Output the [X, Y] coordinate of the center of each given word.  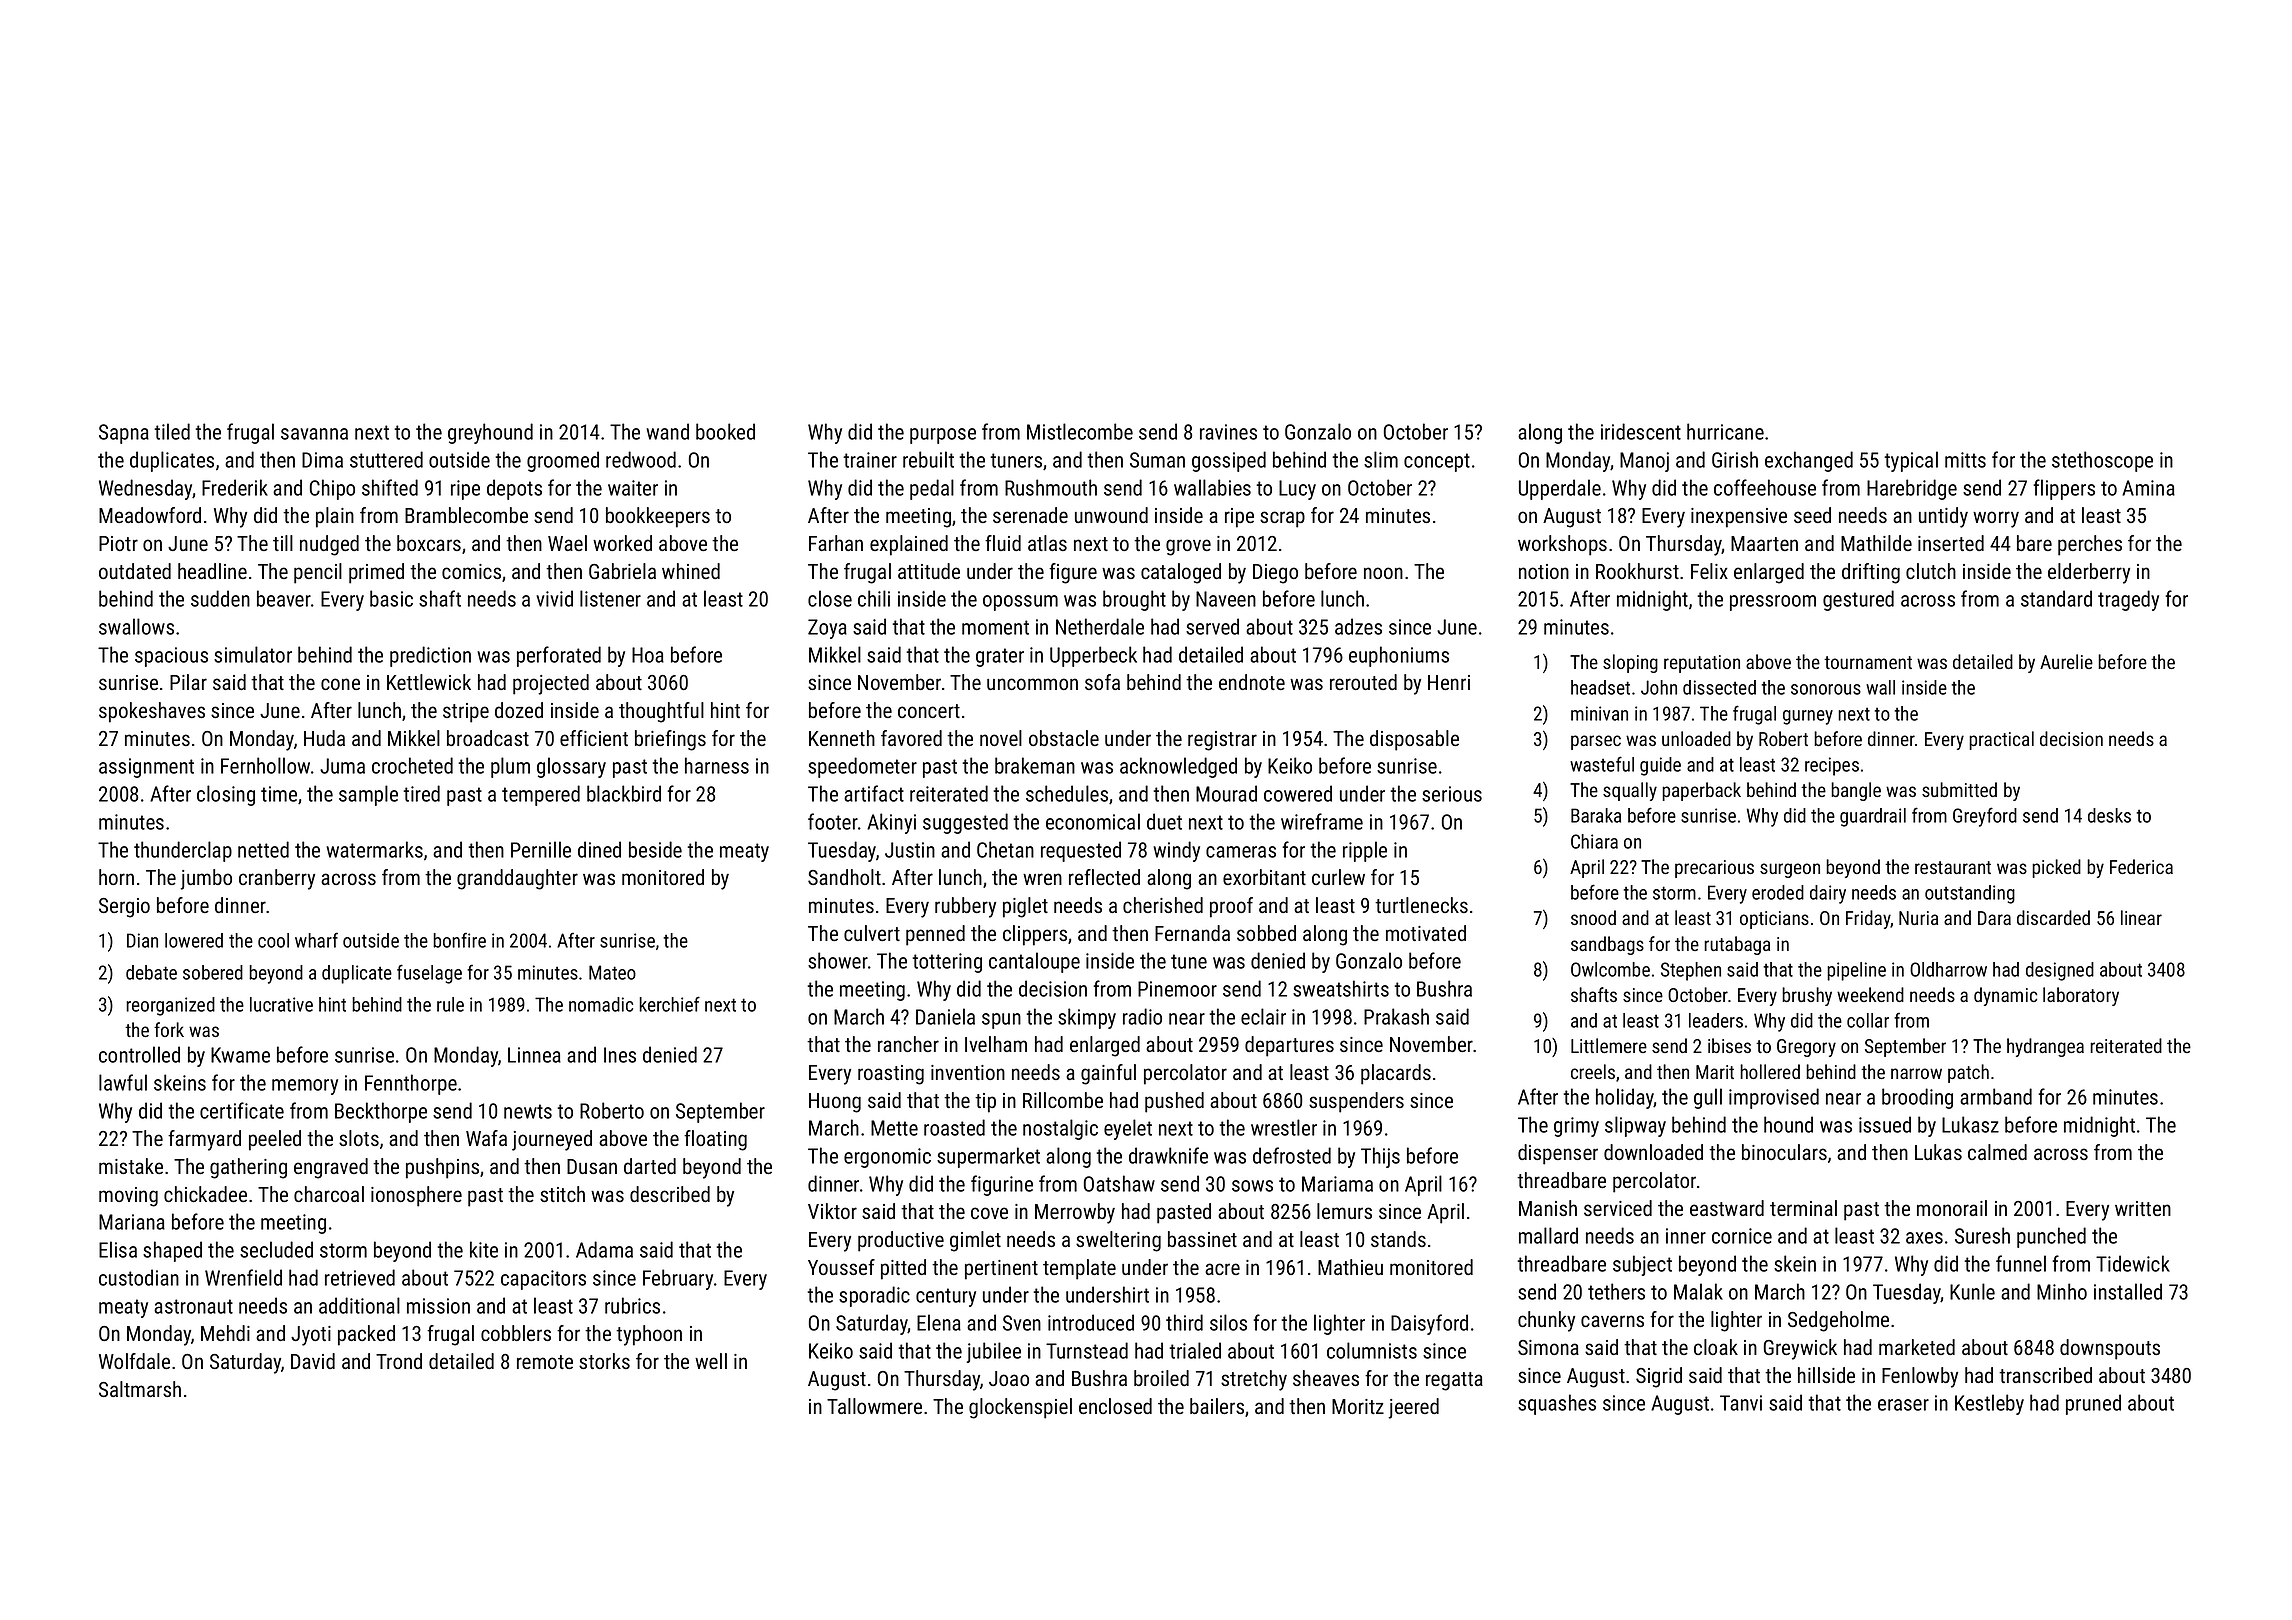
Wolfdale [134, 1361]
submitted [1959, 789]
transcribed [2045, 1375]
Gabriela [622, 571]
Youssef [841, 1267]
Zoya [827, 629]
